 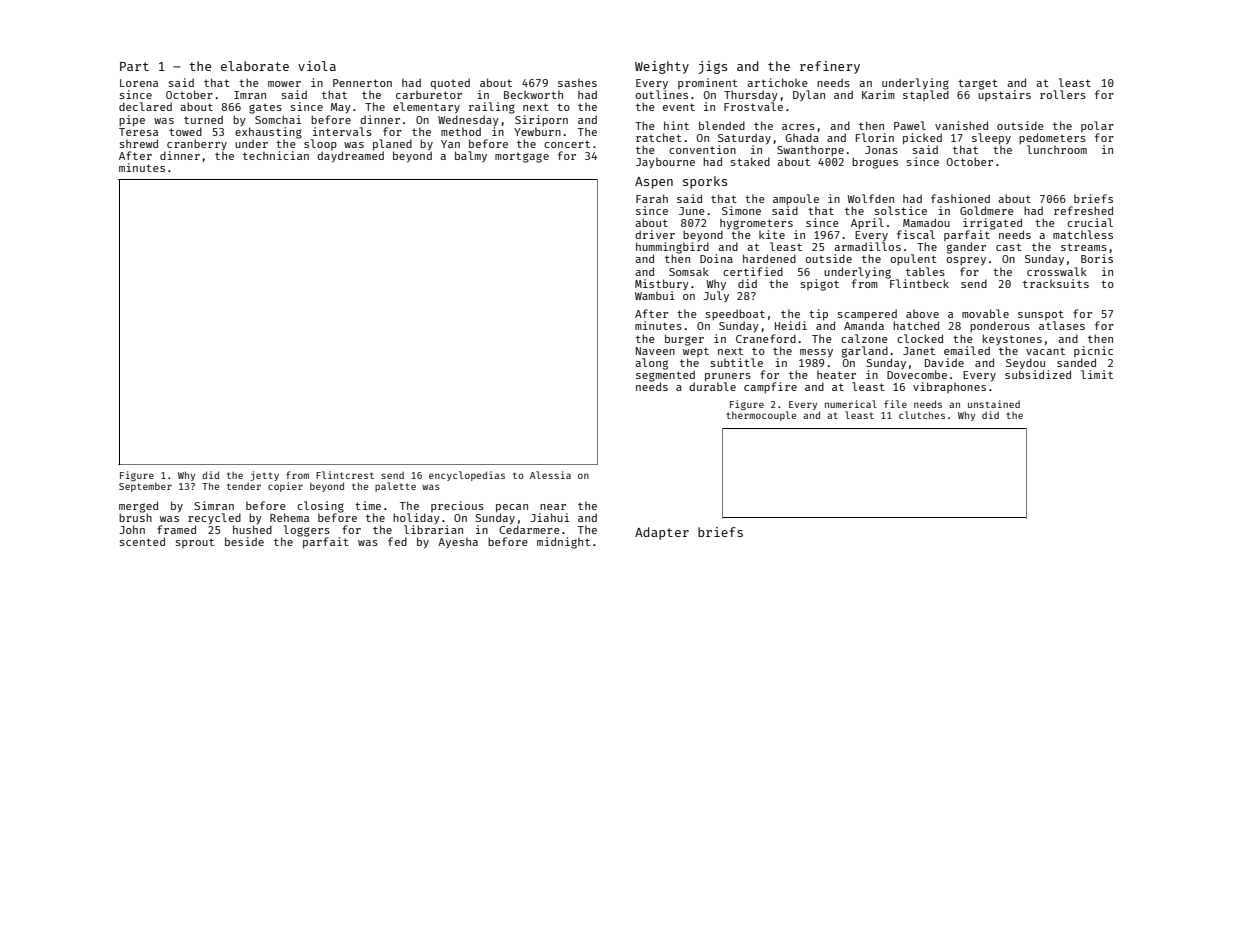 What do you see at coordinates (214, 519) in the document?
I see `recycled` at bounding box center [214, 519].
